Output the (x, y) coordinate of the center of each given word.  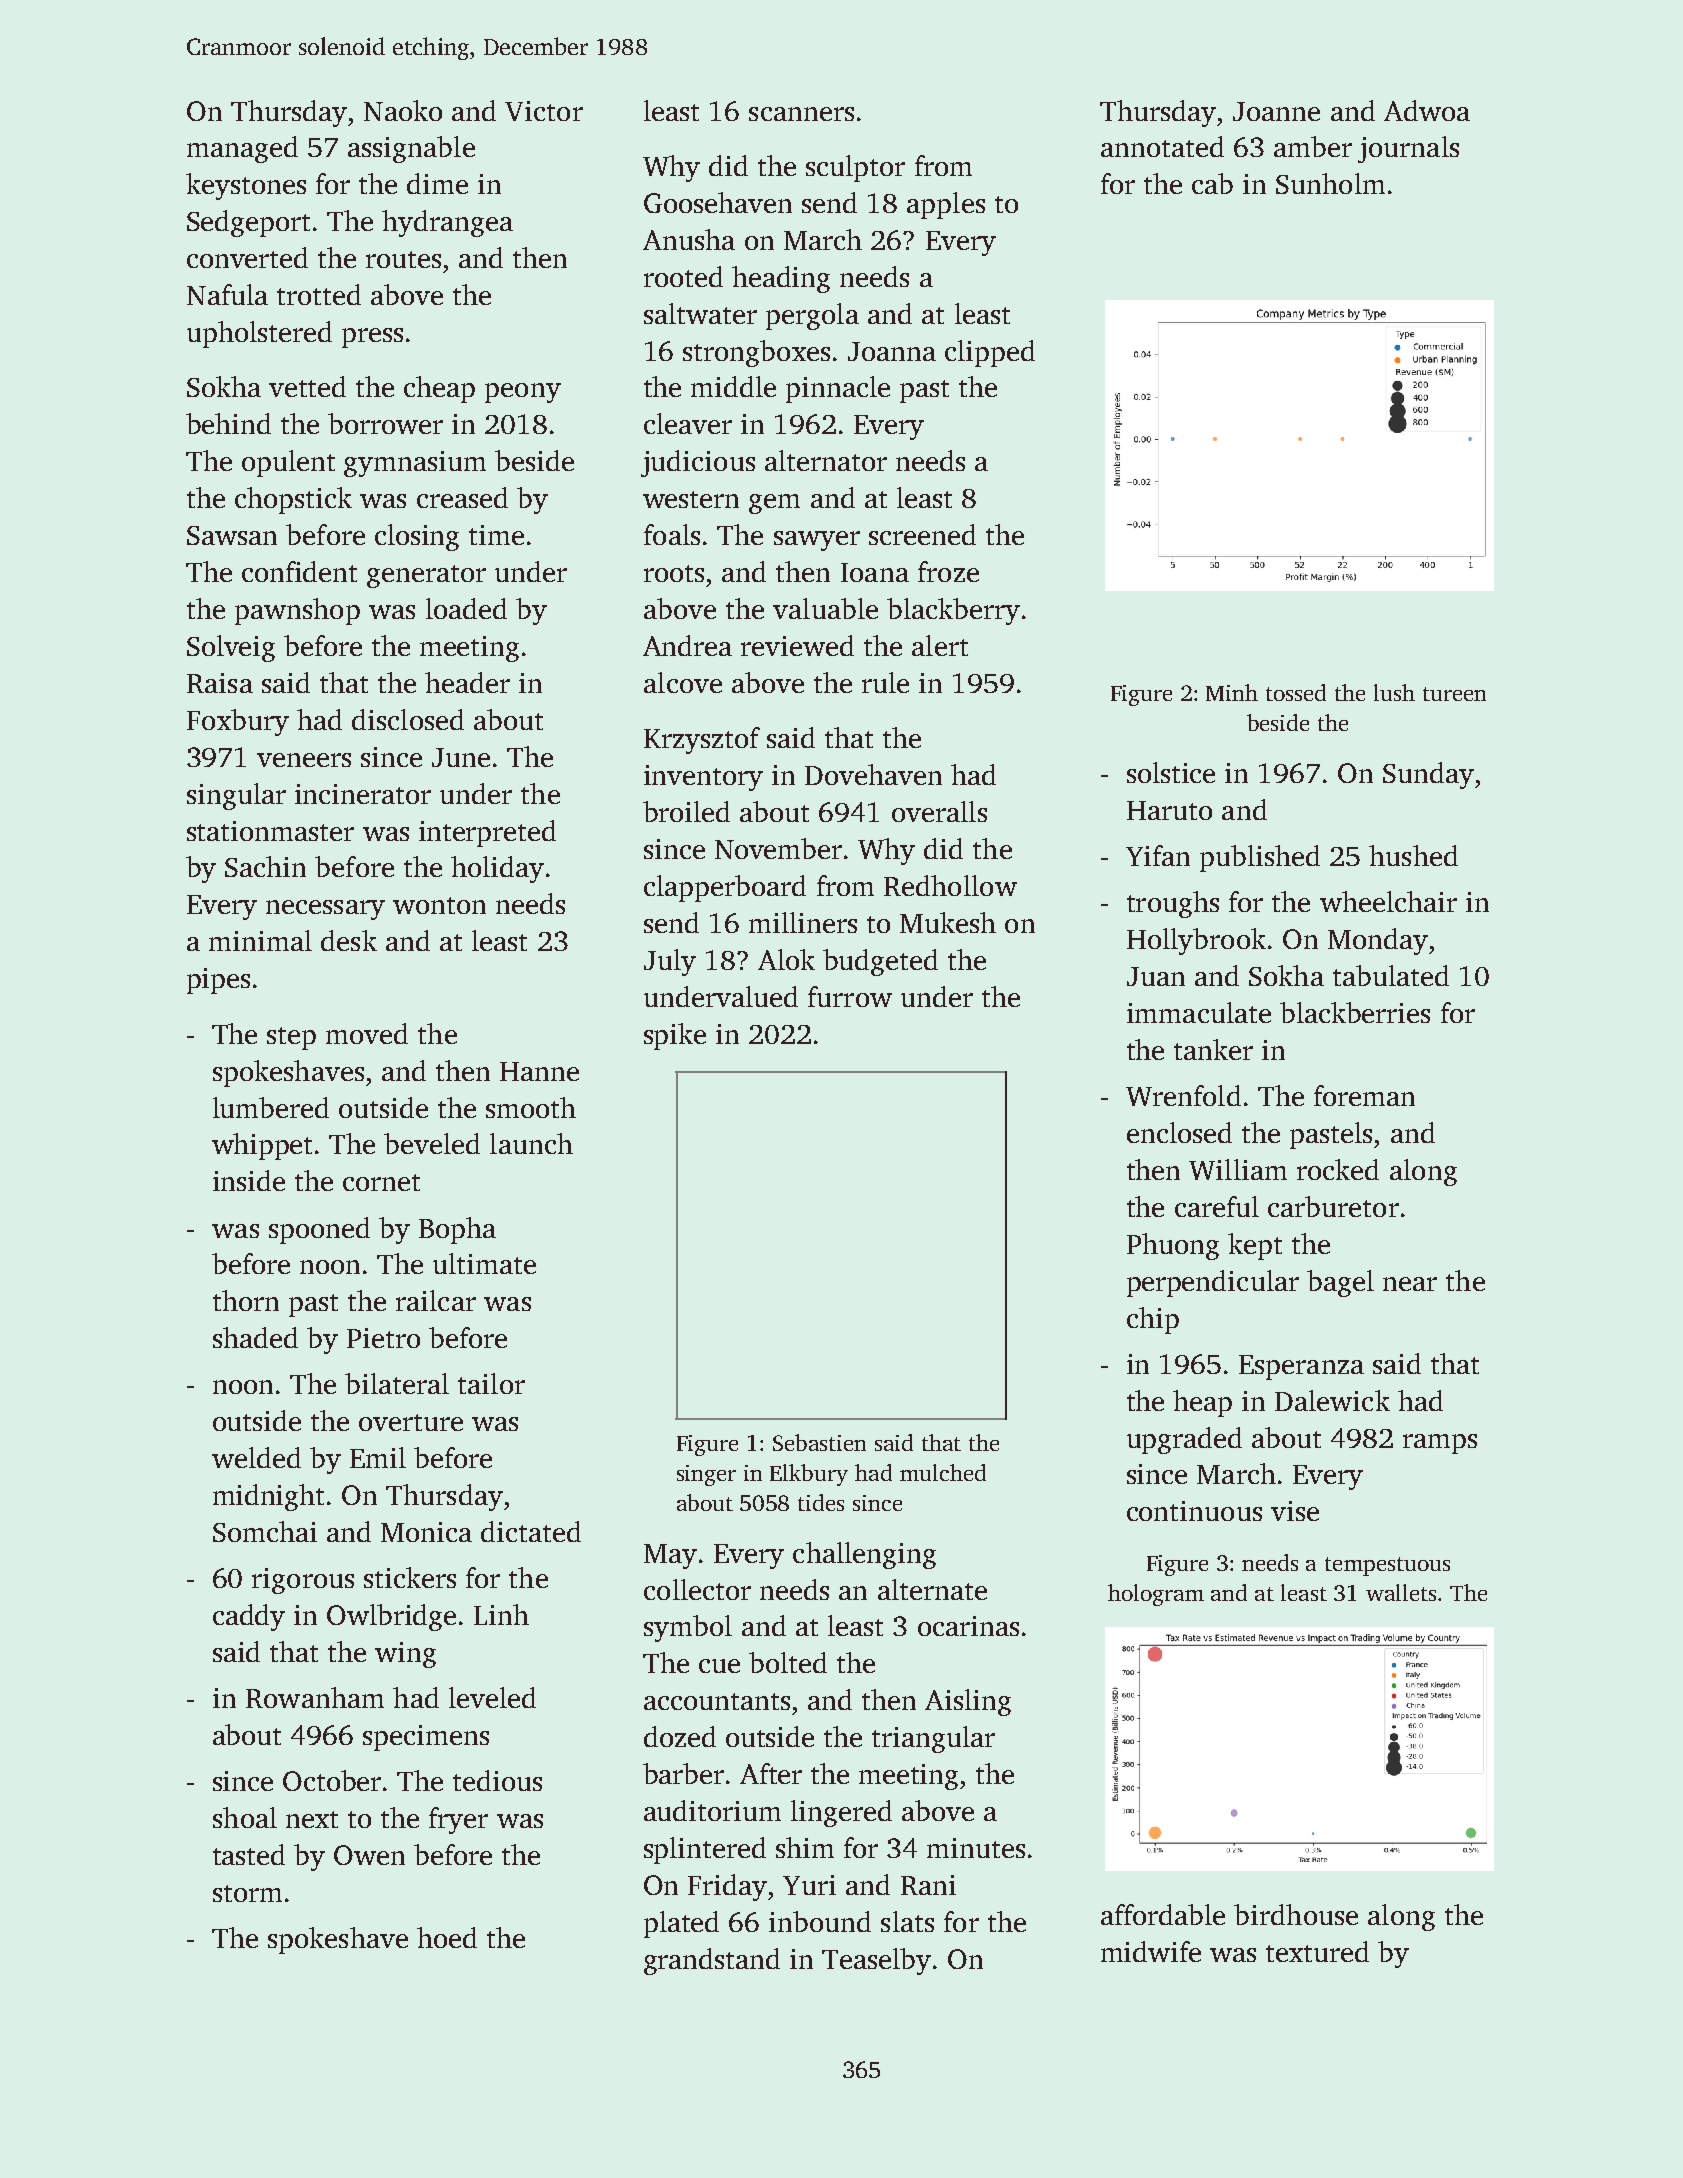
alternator (826, 460)
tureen (1454, 694)
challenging (864, 1555)
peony (523, 393)
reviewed (797, 645)
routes (403, 259)
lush (1394, 692)
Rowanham (315, 1697)
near (1410, 1284)
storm (247, 1893)
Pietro (383, 1338)
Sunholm (1330, 183)
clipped (990, 353)
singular (236, 796)
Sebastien (819, 1442)
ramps (1440, 1444)
